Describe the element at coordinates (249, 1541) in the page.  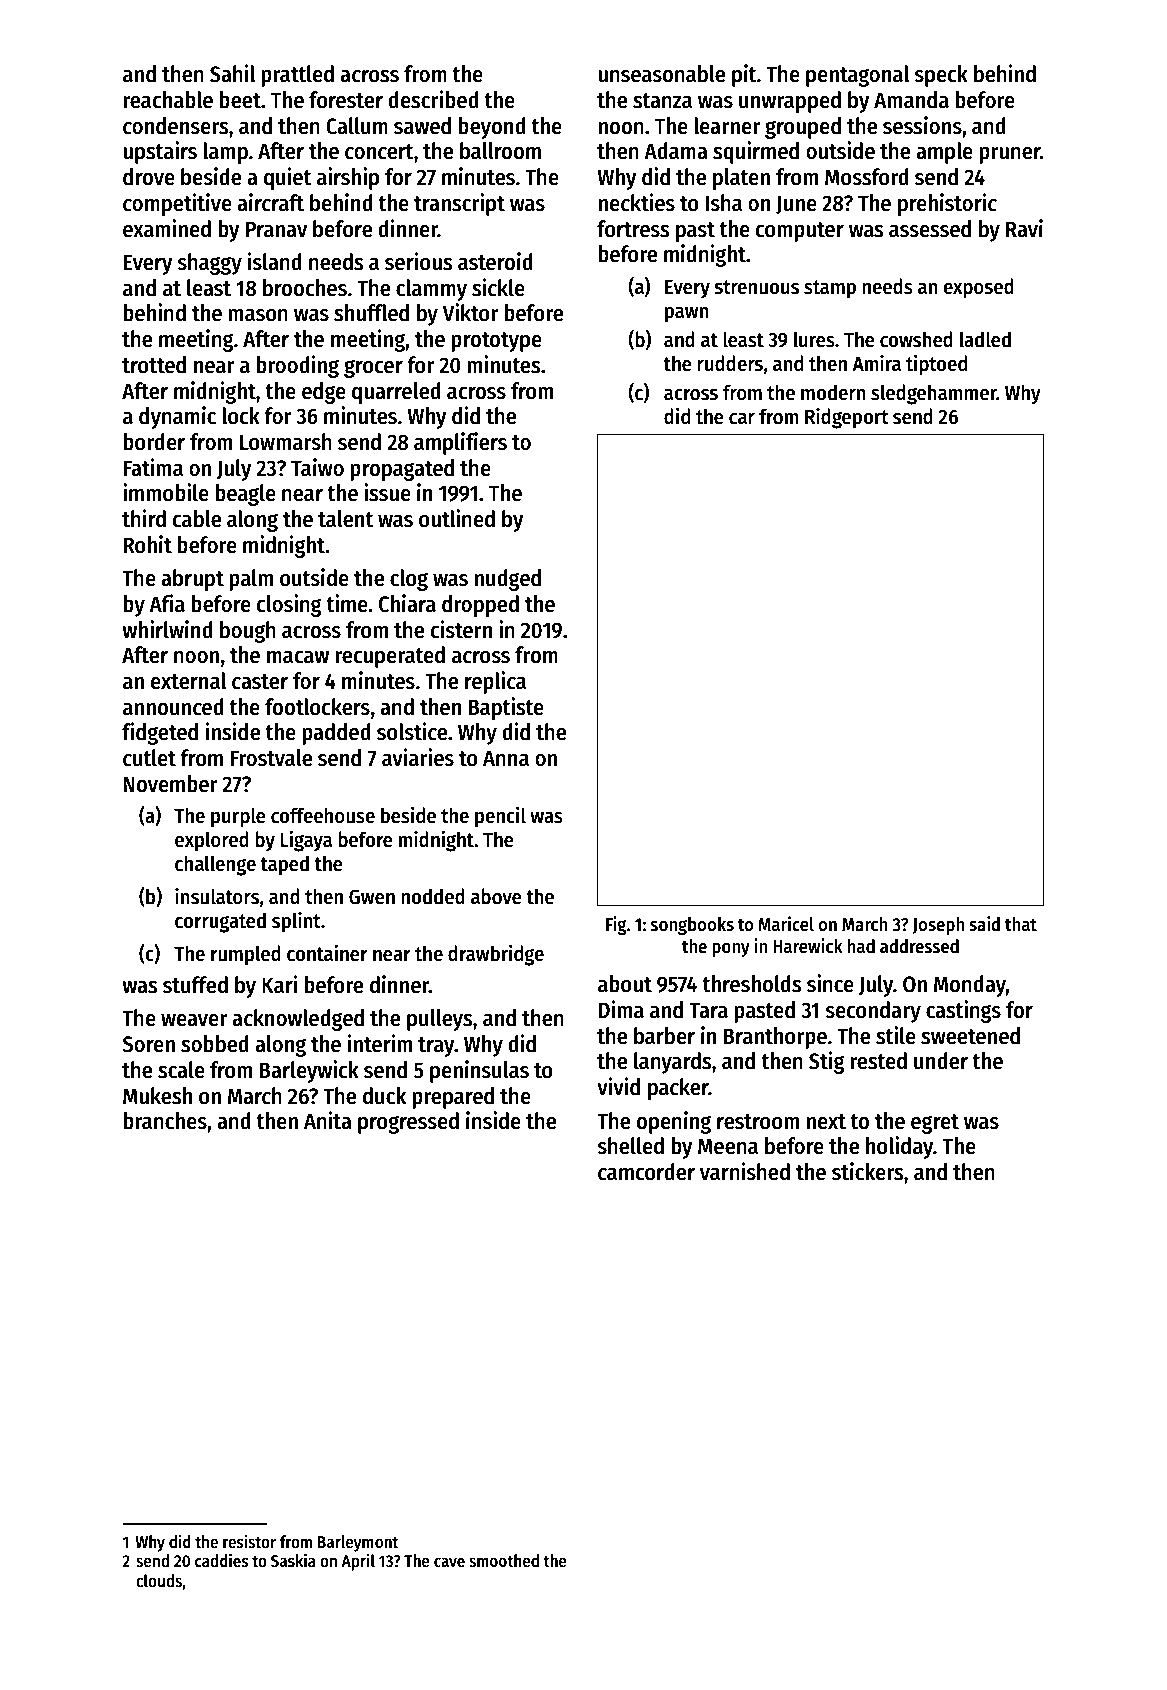
I see `resistor` at that location.
